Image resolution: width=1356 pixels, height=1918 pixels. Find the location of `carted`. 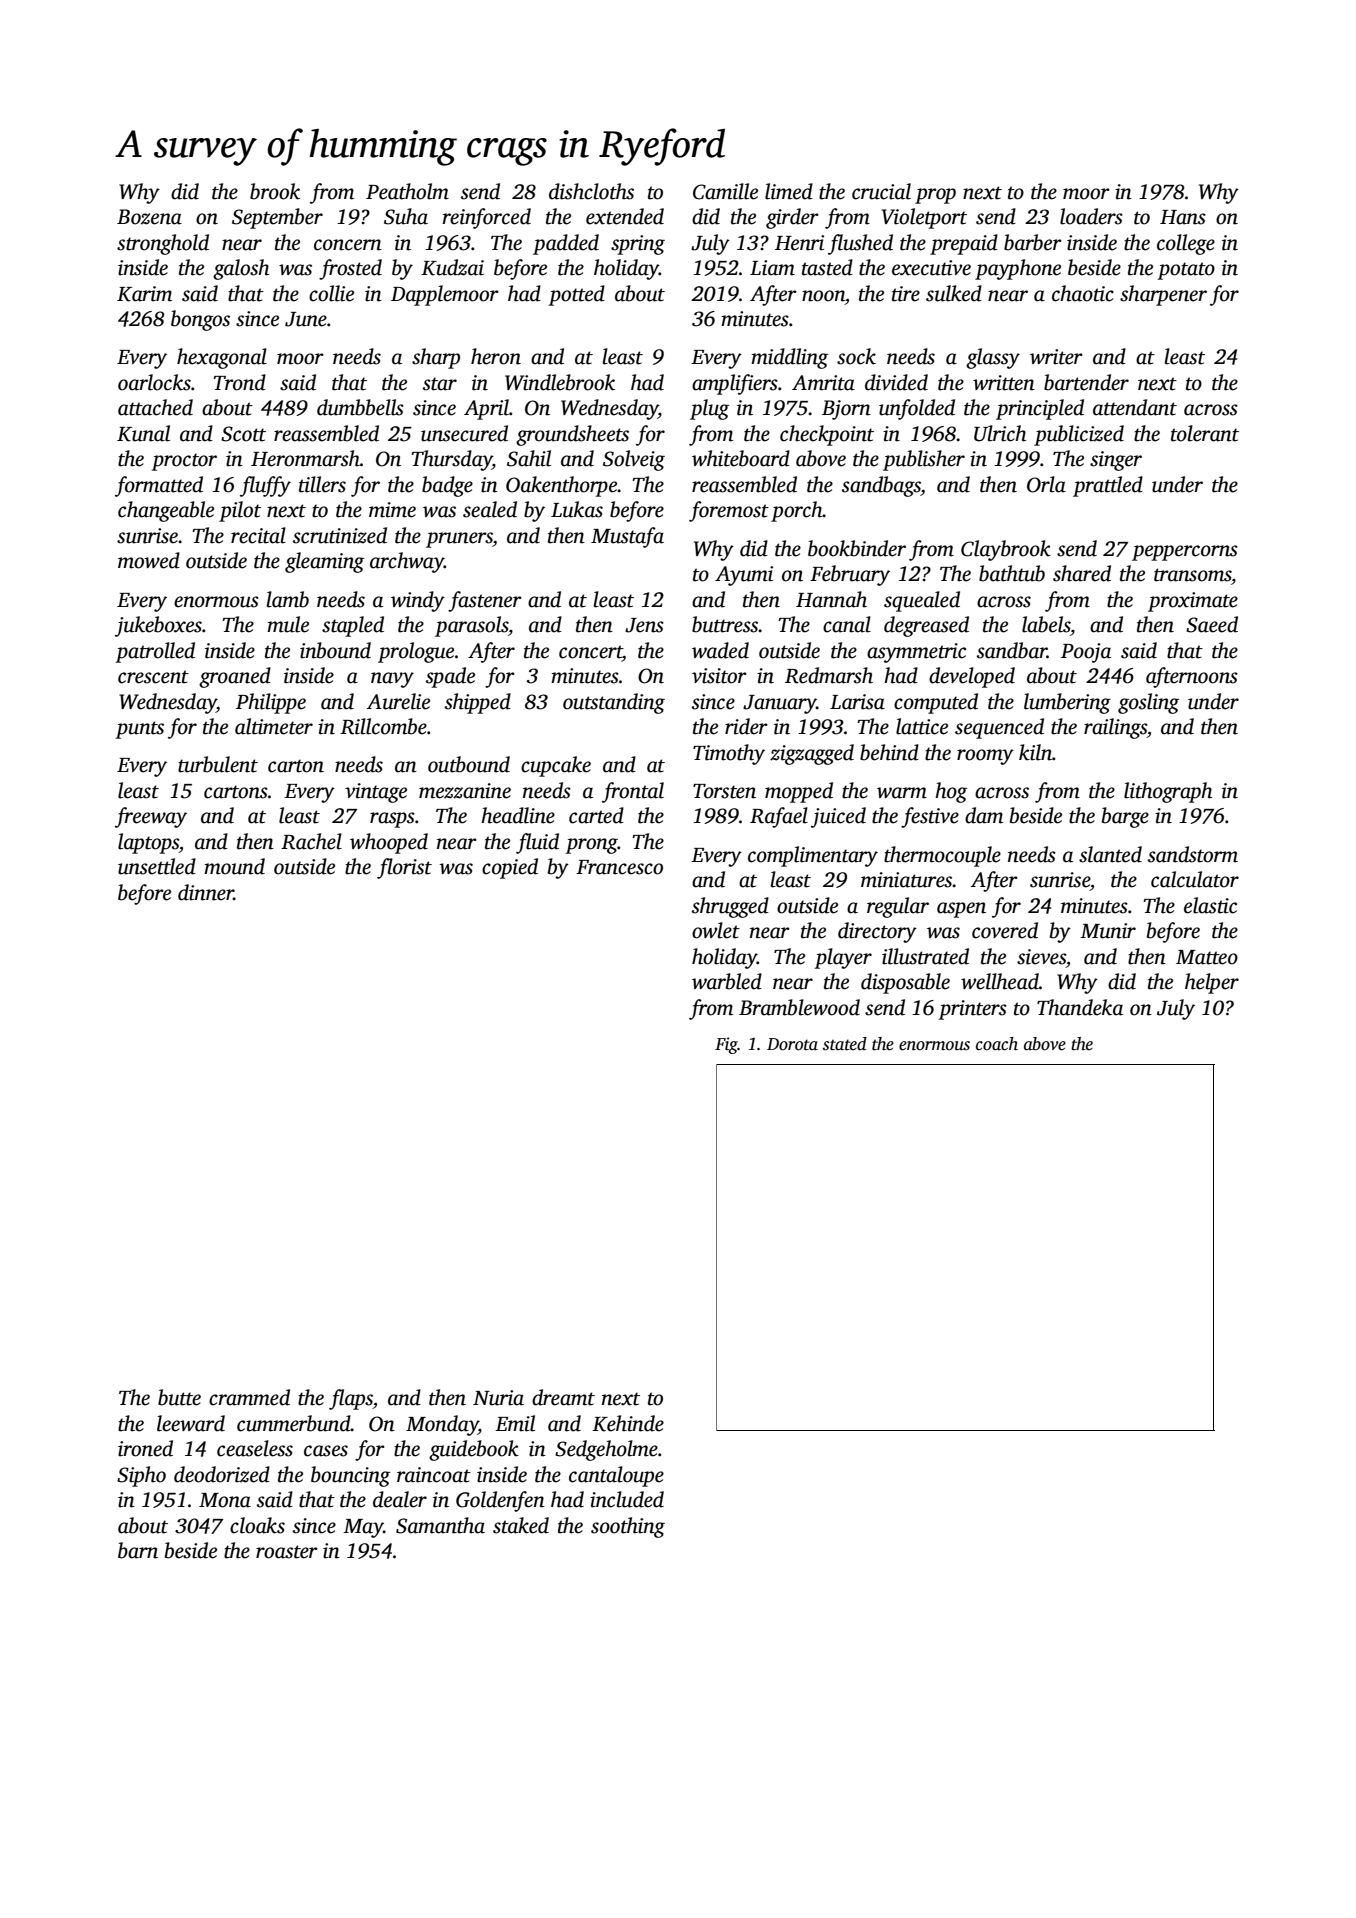

carted is located at coordinates (596, 815).
